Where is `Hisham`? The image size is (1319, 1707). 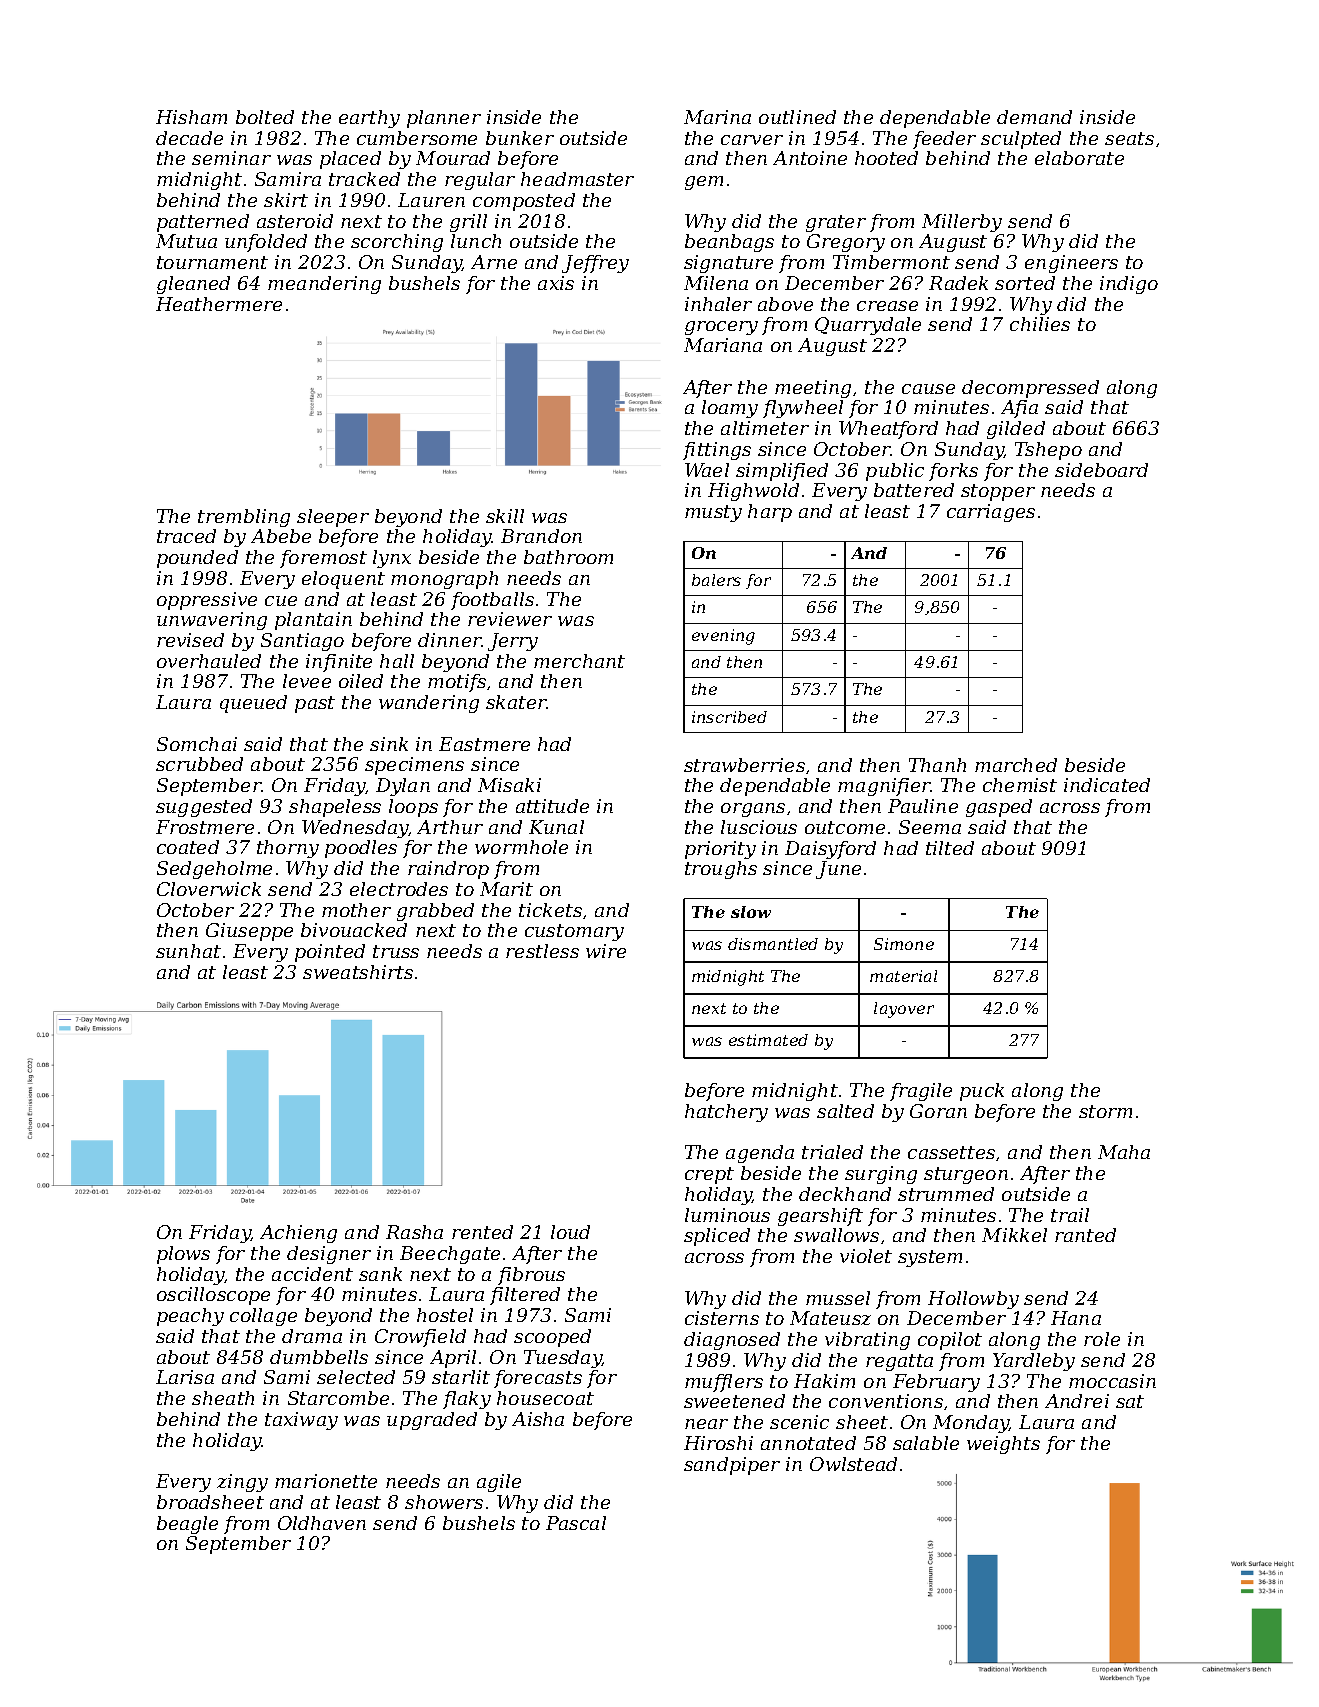 Hisham is located at coordinates (191, 117).
